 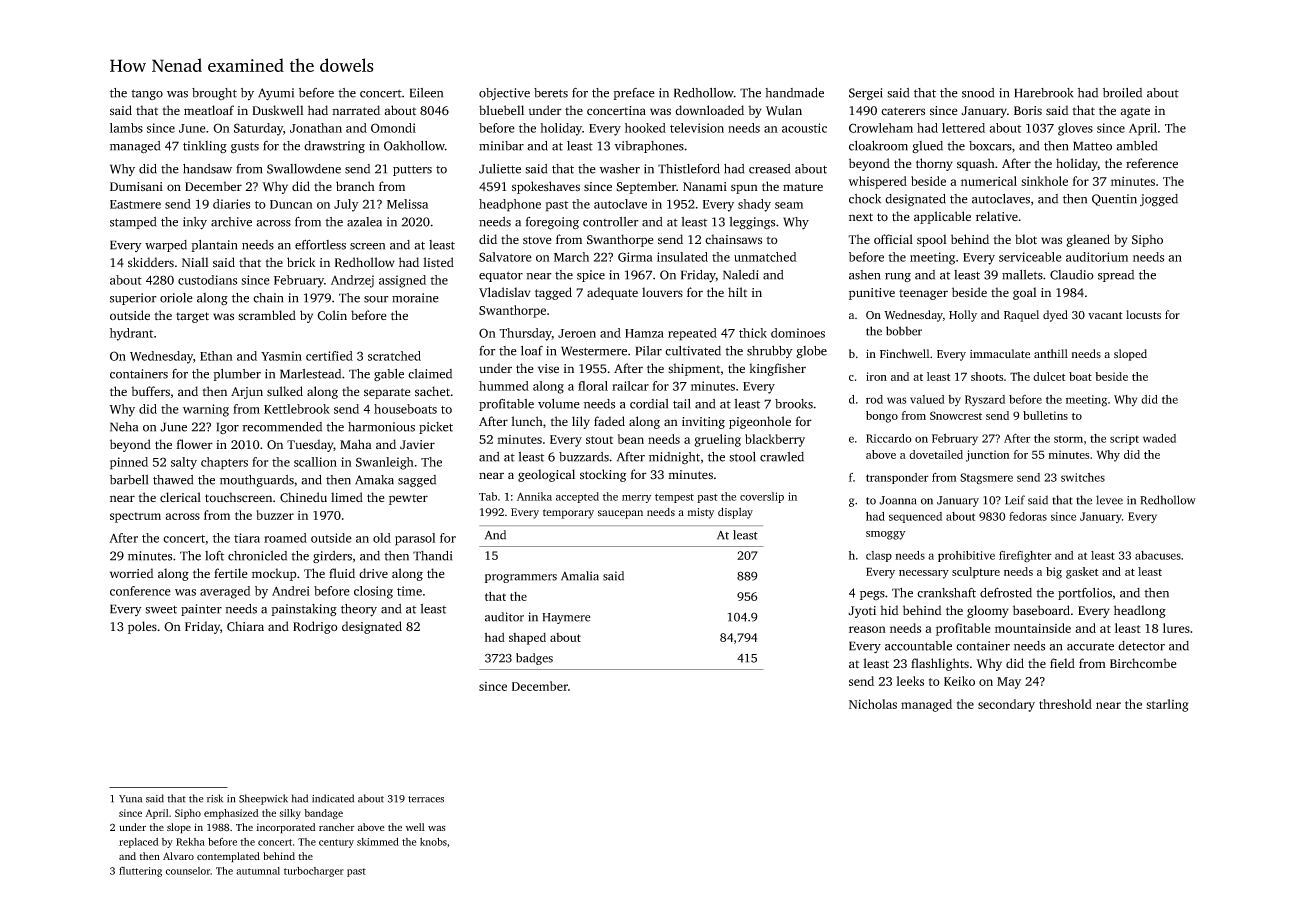 I want to click on snood, so click(x=978, y=93).
